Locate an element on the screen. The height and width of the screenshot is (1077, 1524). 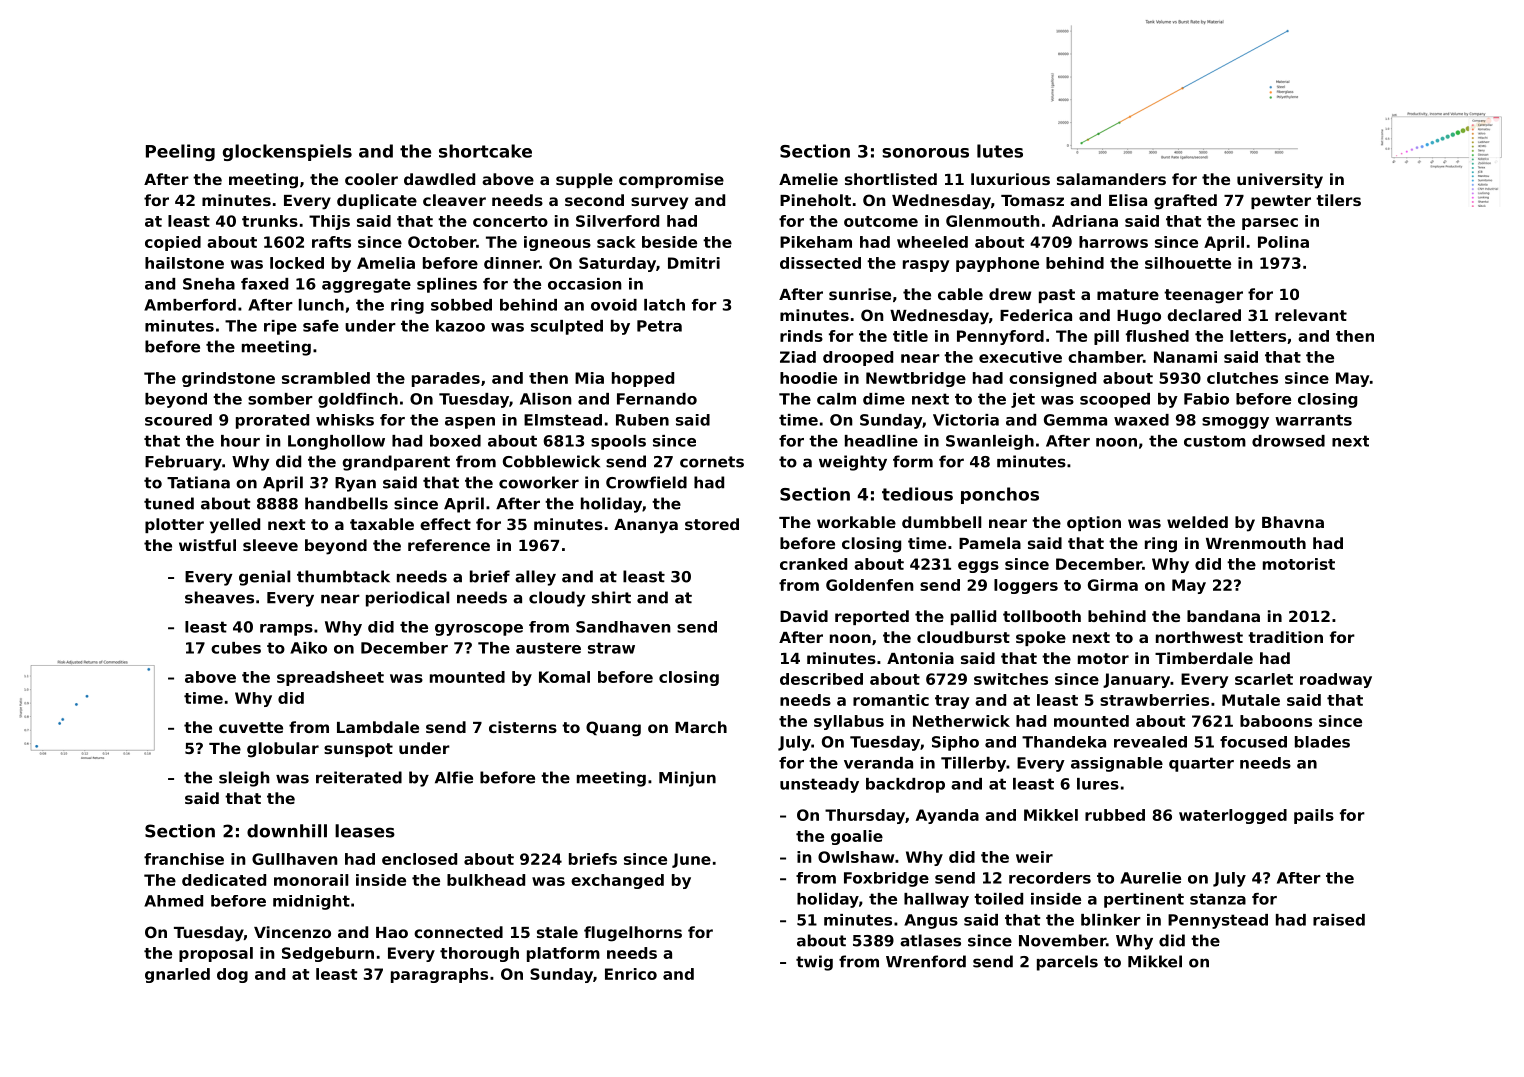
warrants is located at coordinates (1313, 420).
